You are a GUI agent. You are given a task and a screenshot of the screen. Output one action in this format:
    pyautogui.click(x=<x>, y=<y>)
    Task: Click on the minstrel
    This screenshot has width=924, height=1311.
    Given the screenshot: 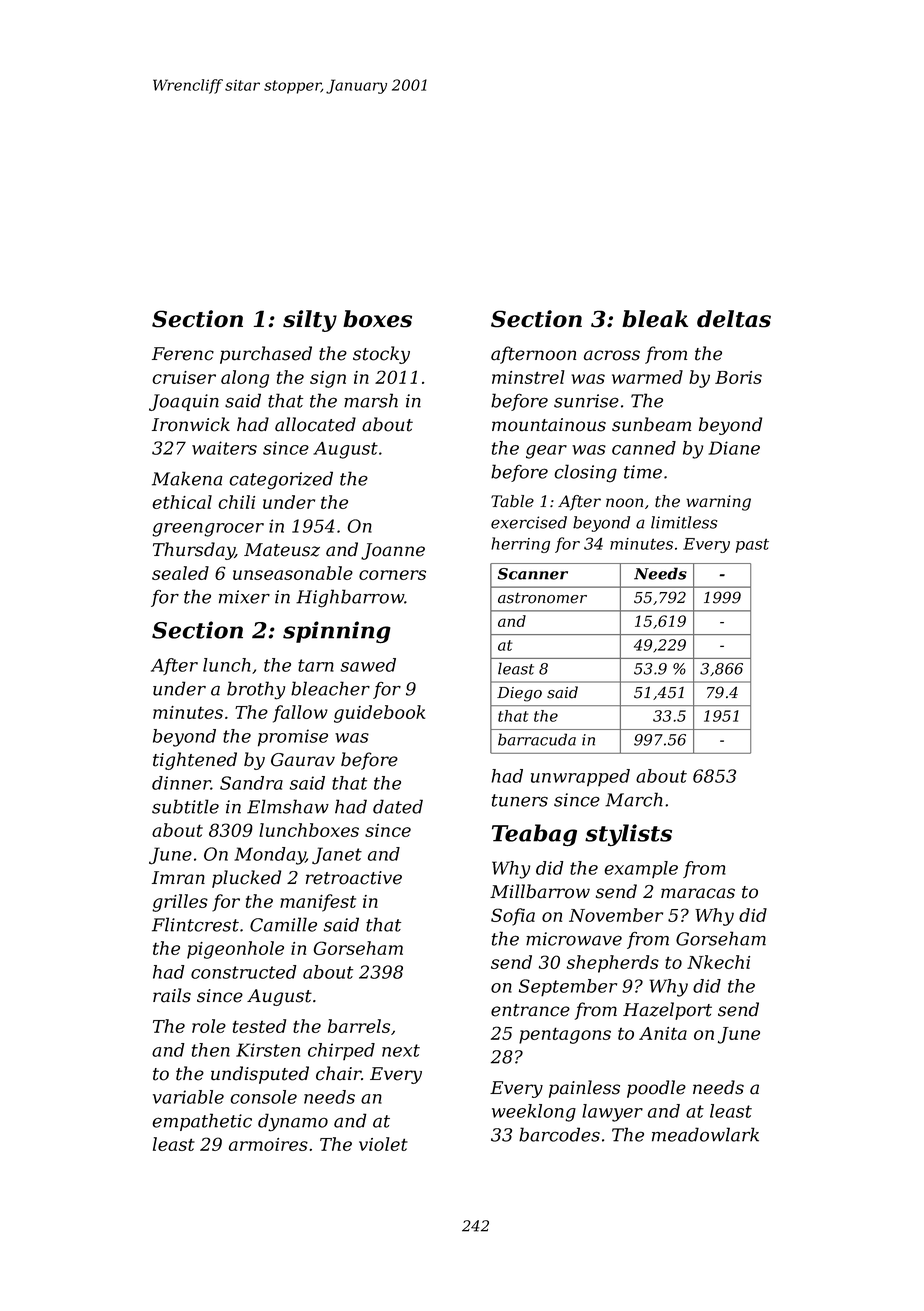 What is the action you would take?
    pyautogui.click(x=528, y=377)
